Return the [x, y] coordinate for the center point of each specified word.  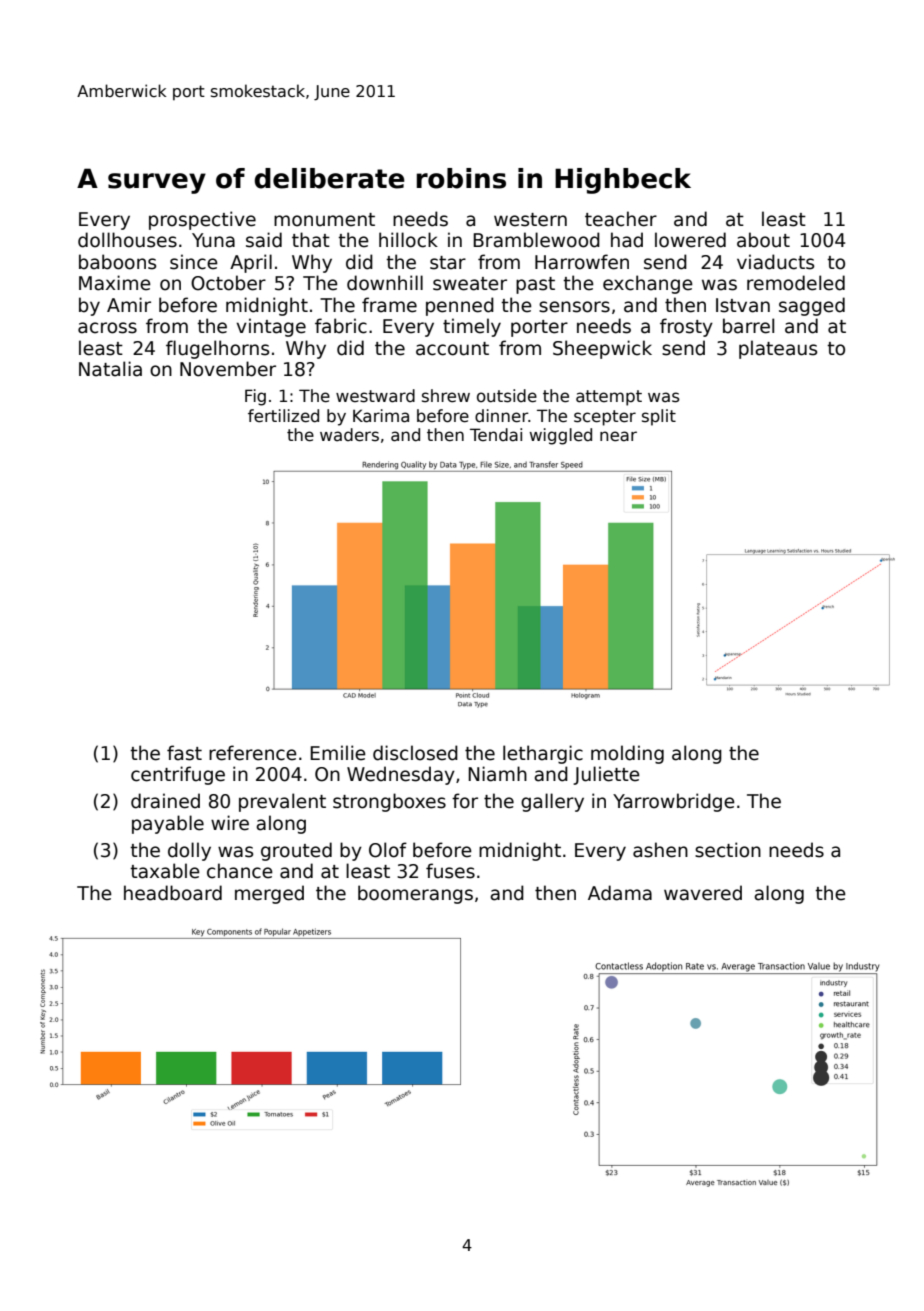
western [530, 220]
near [618, 436]
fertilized [283, 416]
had [627, 240]
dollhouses [127, 240]
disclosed [415, 753]
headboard [173, 893]
